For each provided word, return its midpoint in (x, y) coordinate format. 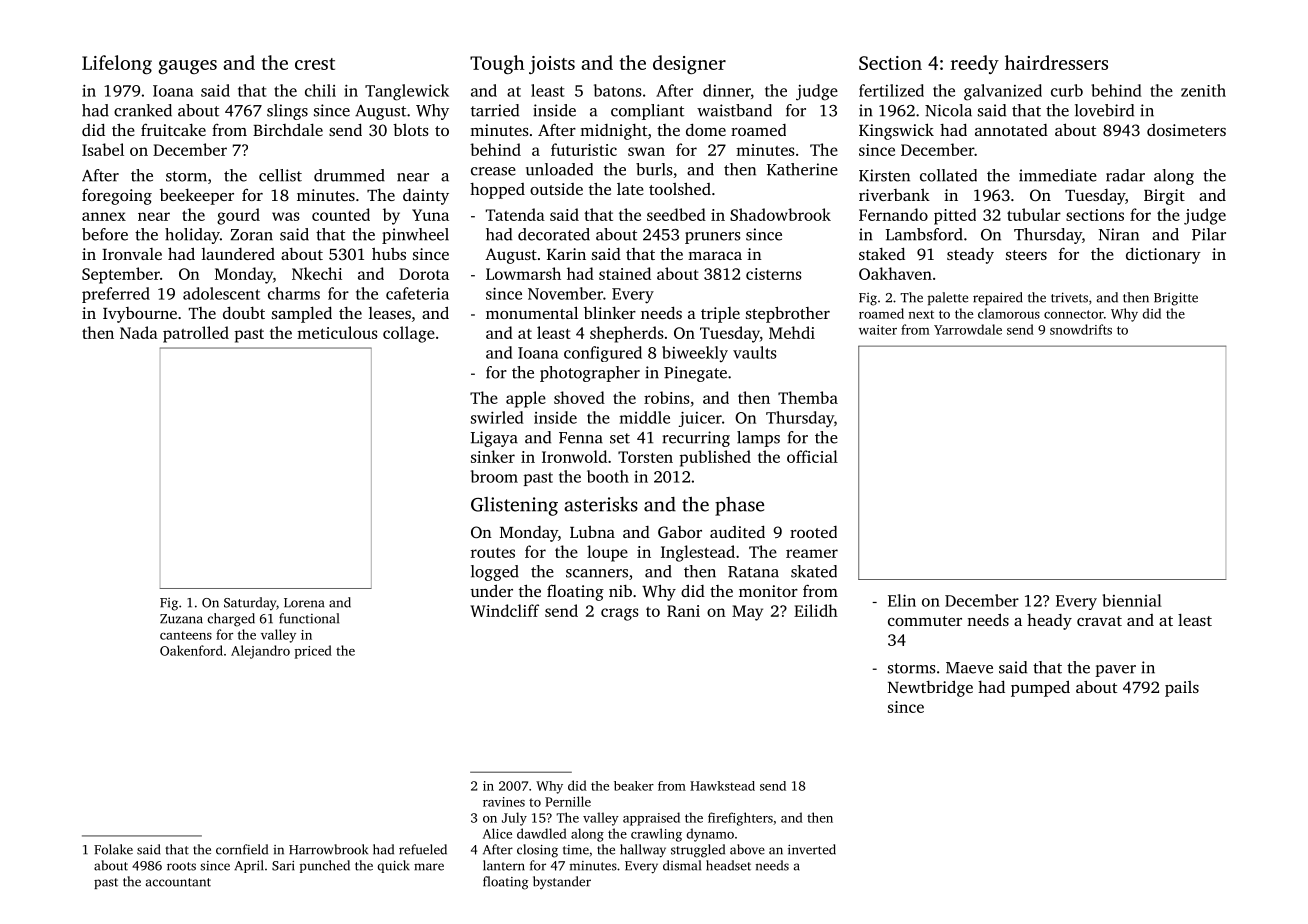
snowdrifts (1081, 329)
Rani (683, 611)
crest (315, 64)
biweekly (695, 354)
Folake (113, 849)
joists (552, 65)
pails (1182, 689)
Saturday (250, 604)
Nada (139, 332)
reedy (975, 64)
